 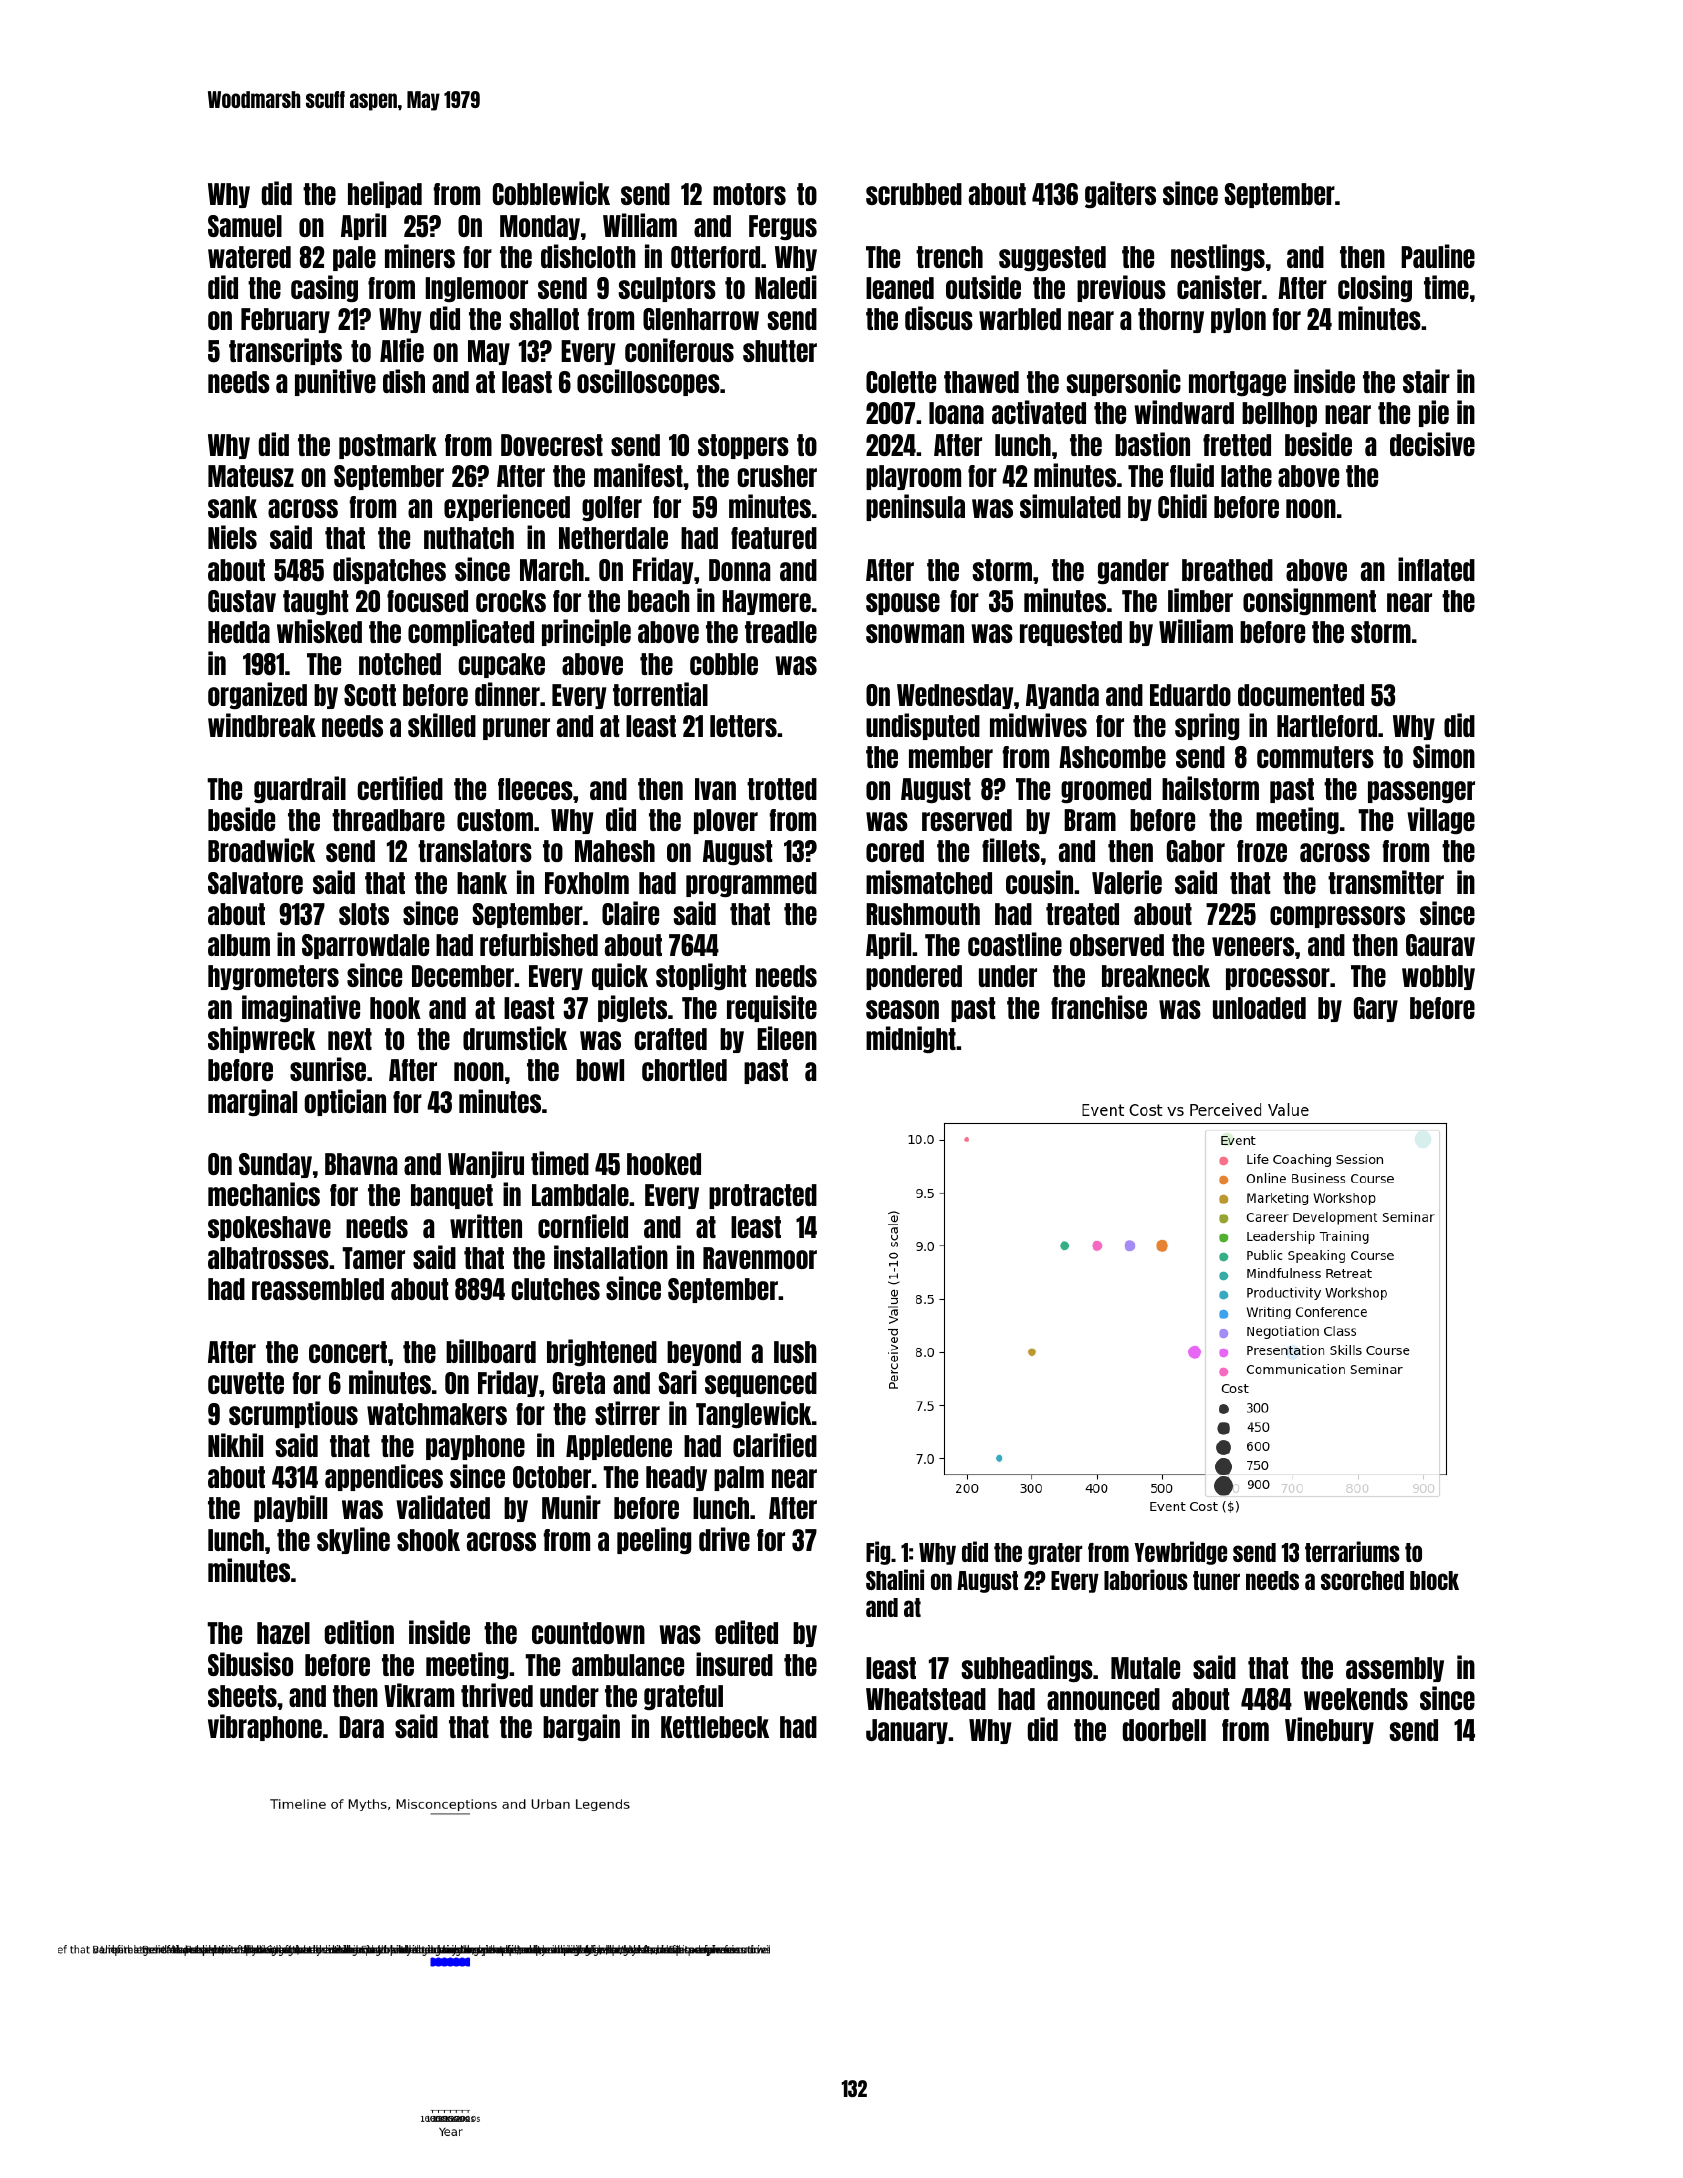 I want to click on thrived, so click(x=497, y=1695).
